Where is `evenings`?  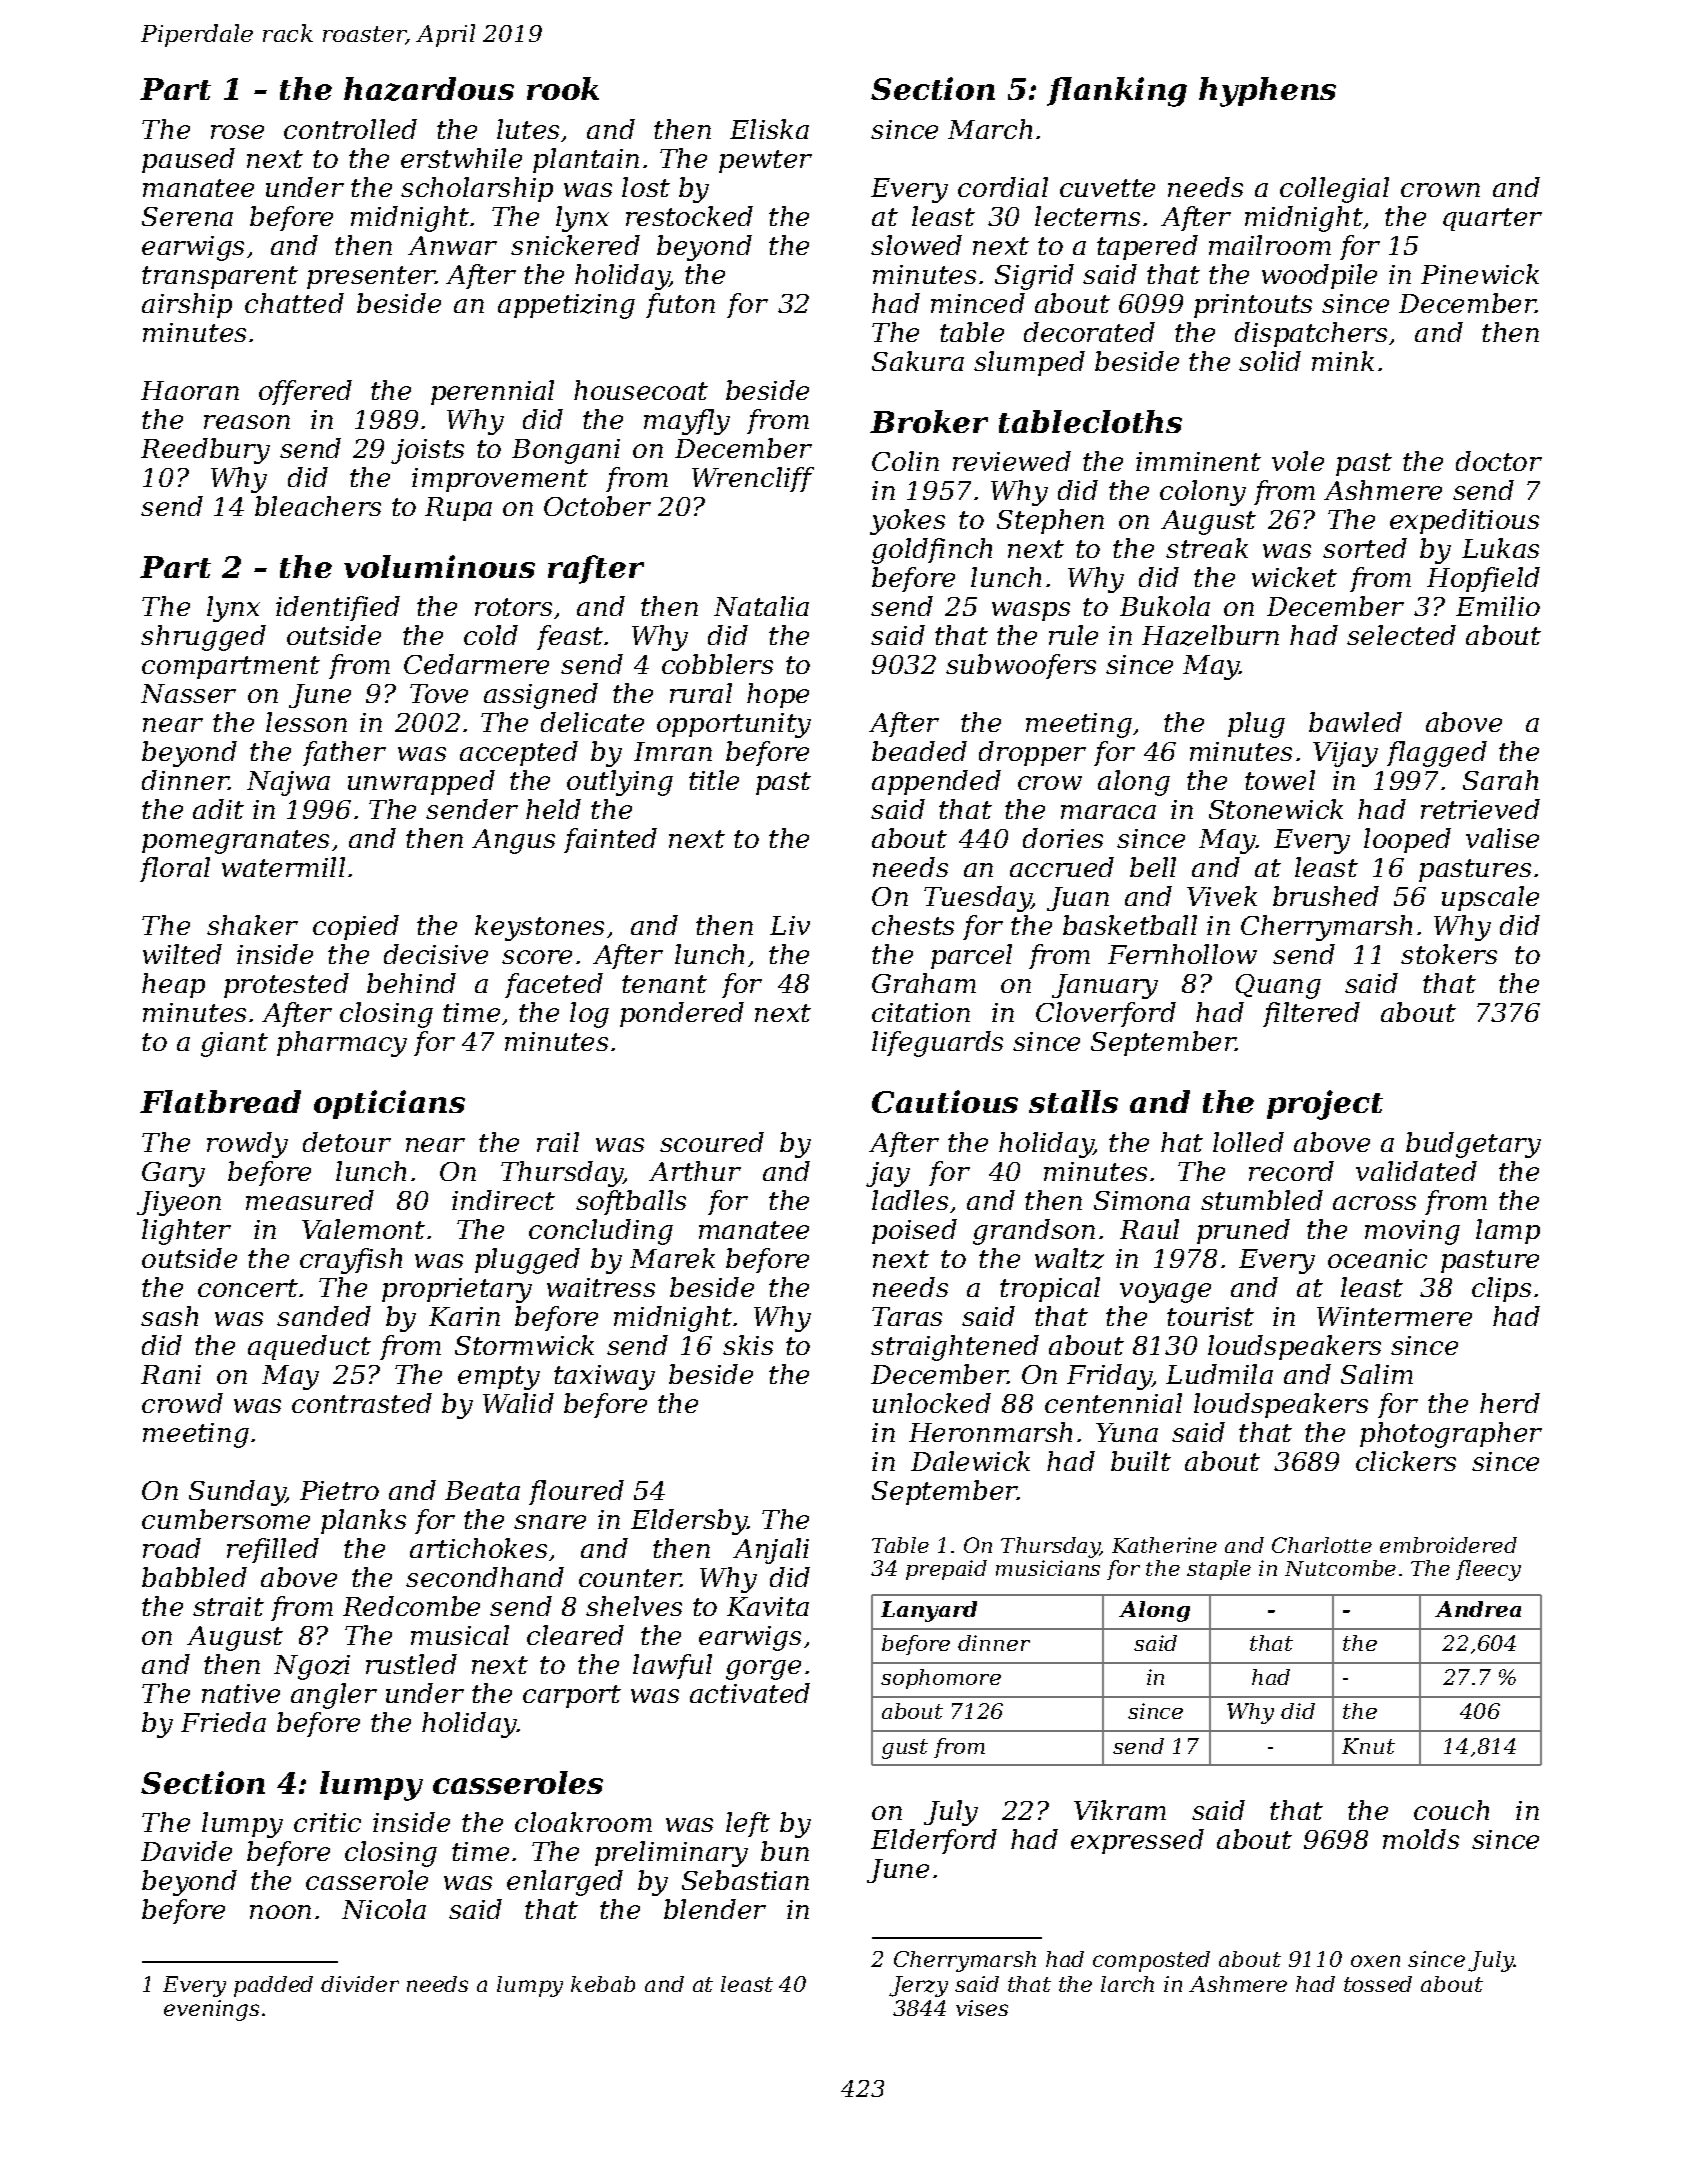 evenings is located at coordinates (211, 2010).
